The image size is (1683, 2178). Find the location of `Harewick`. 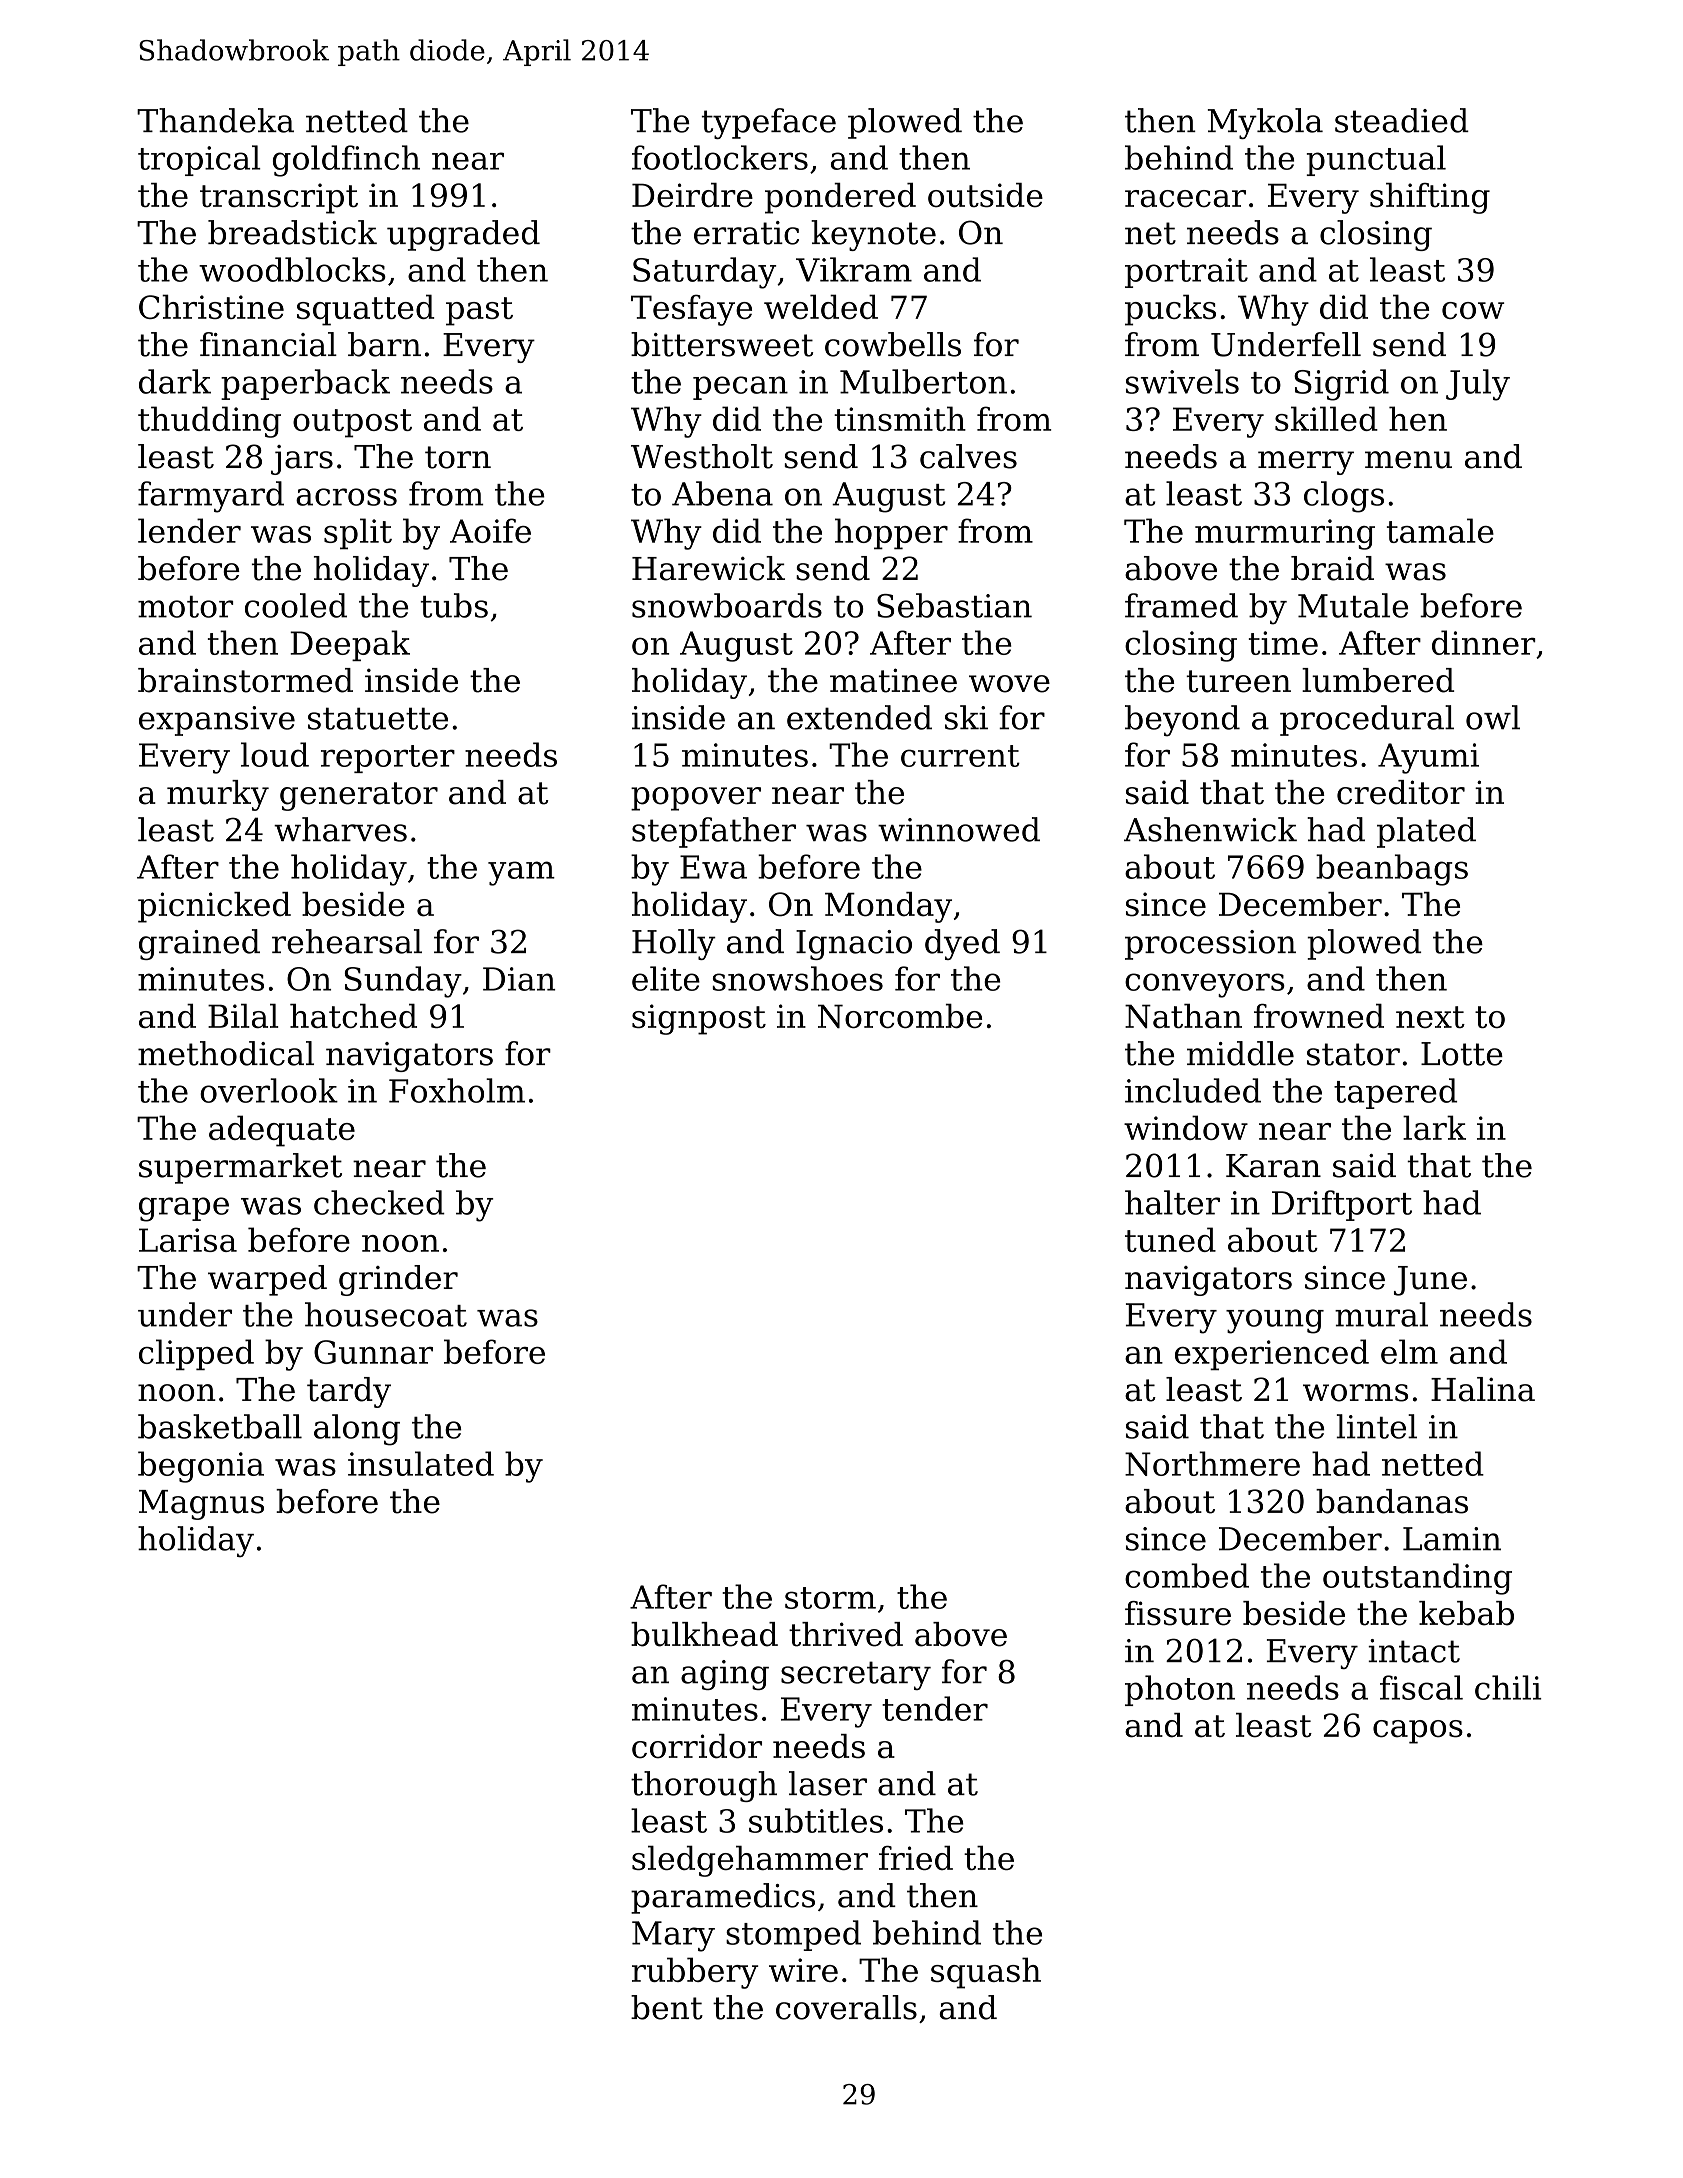

Harewick is located at coordinates (708, 568).
